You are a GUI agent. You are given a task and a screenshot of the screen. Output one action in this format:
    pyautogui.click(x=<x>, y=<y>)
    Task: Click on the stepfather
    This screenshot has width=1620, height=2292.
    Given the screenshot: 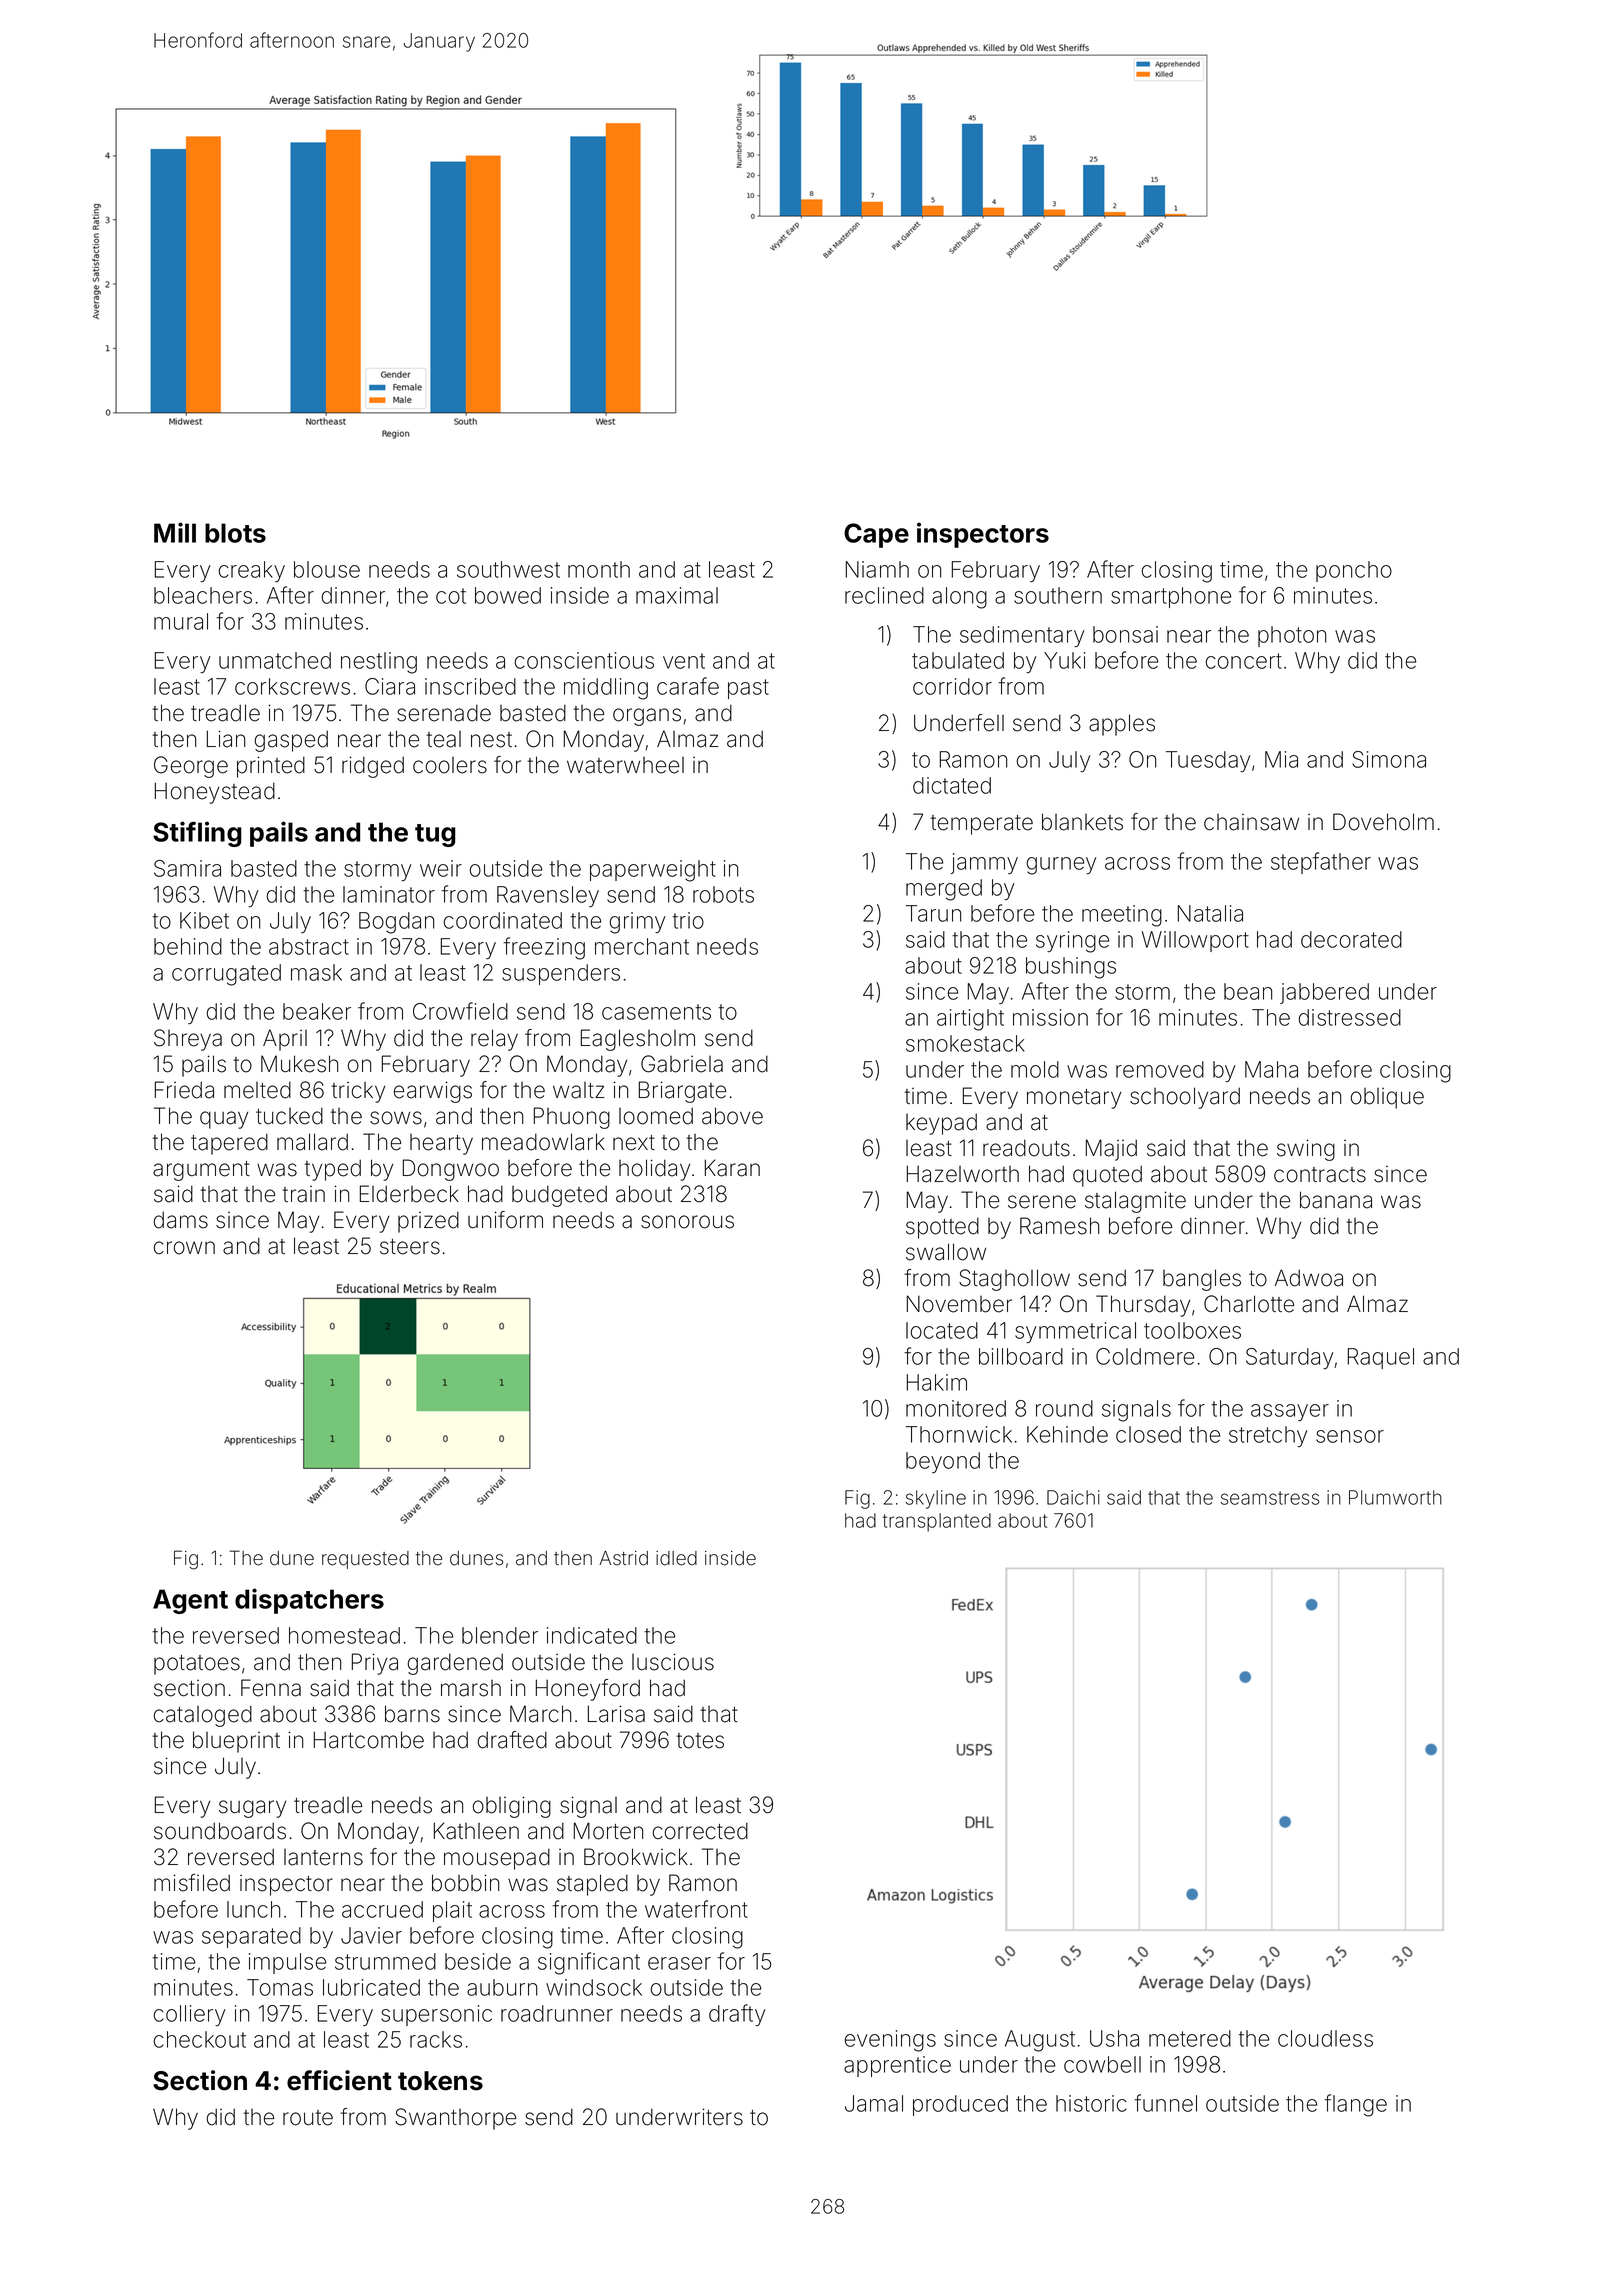 What is the action you would take?
    pyautogui.click(x=1321, y=863)
